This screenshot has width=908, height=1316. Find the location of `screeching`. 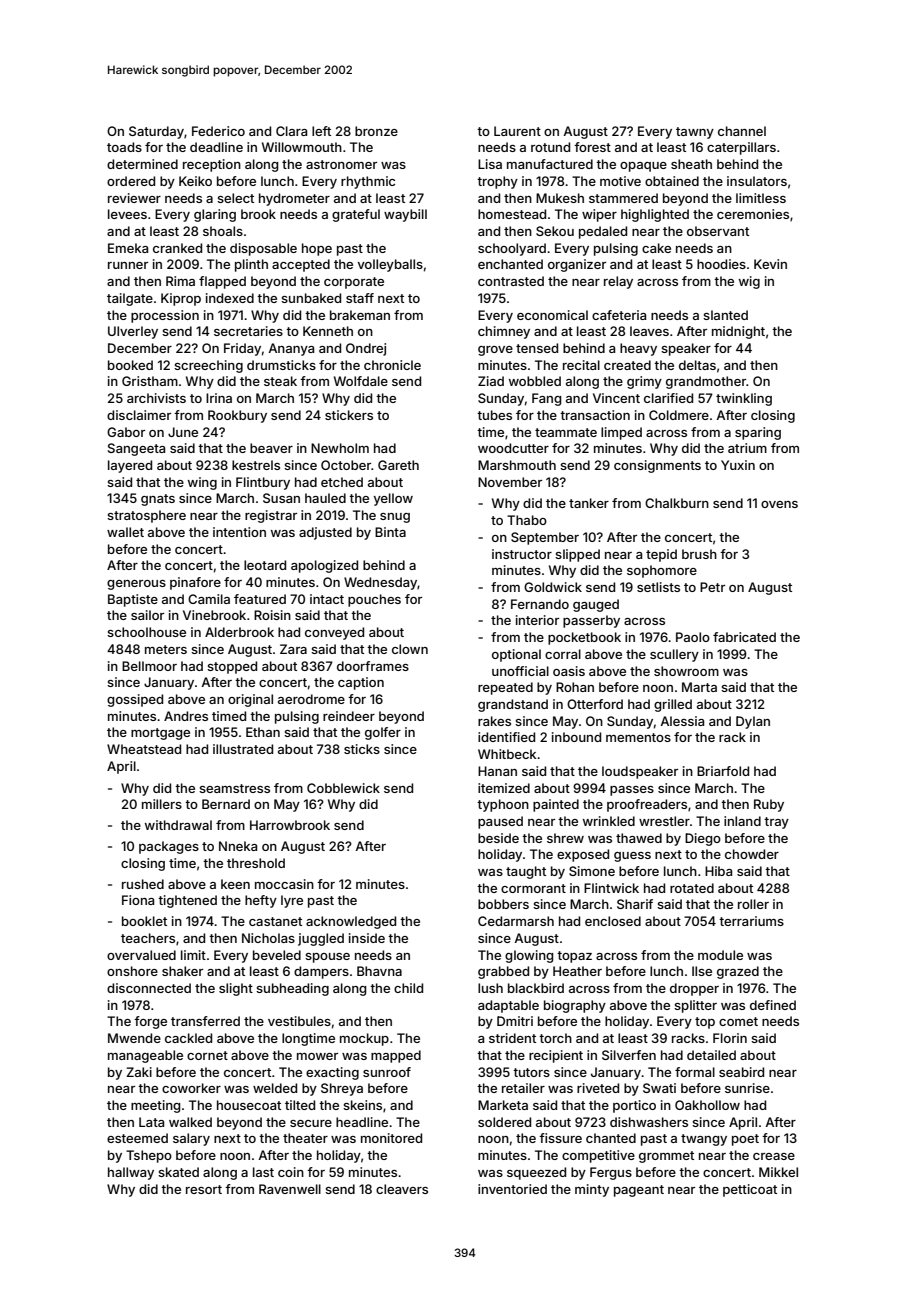

screeching is located at coordinates (208, 366).
